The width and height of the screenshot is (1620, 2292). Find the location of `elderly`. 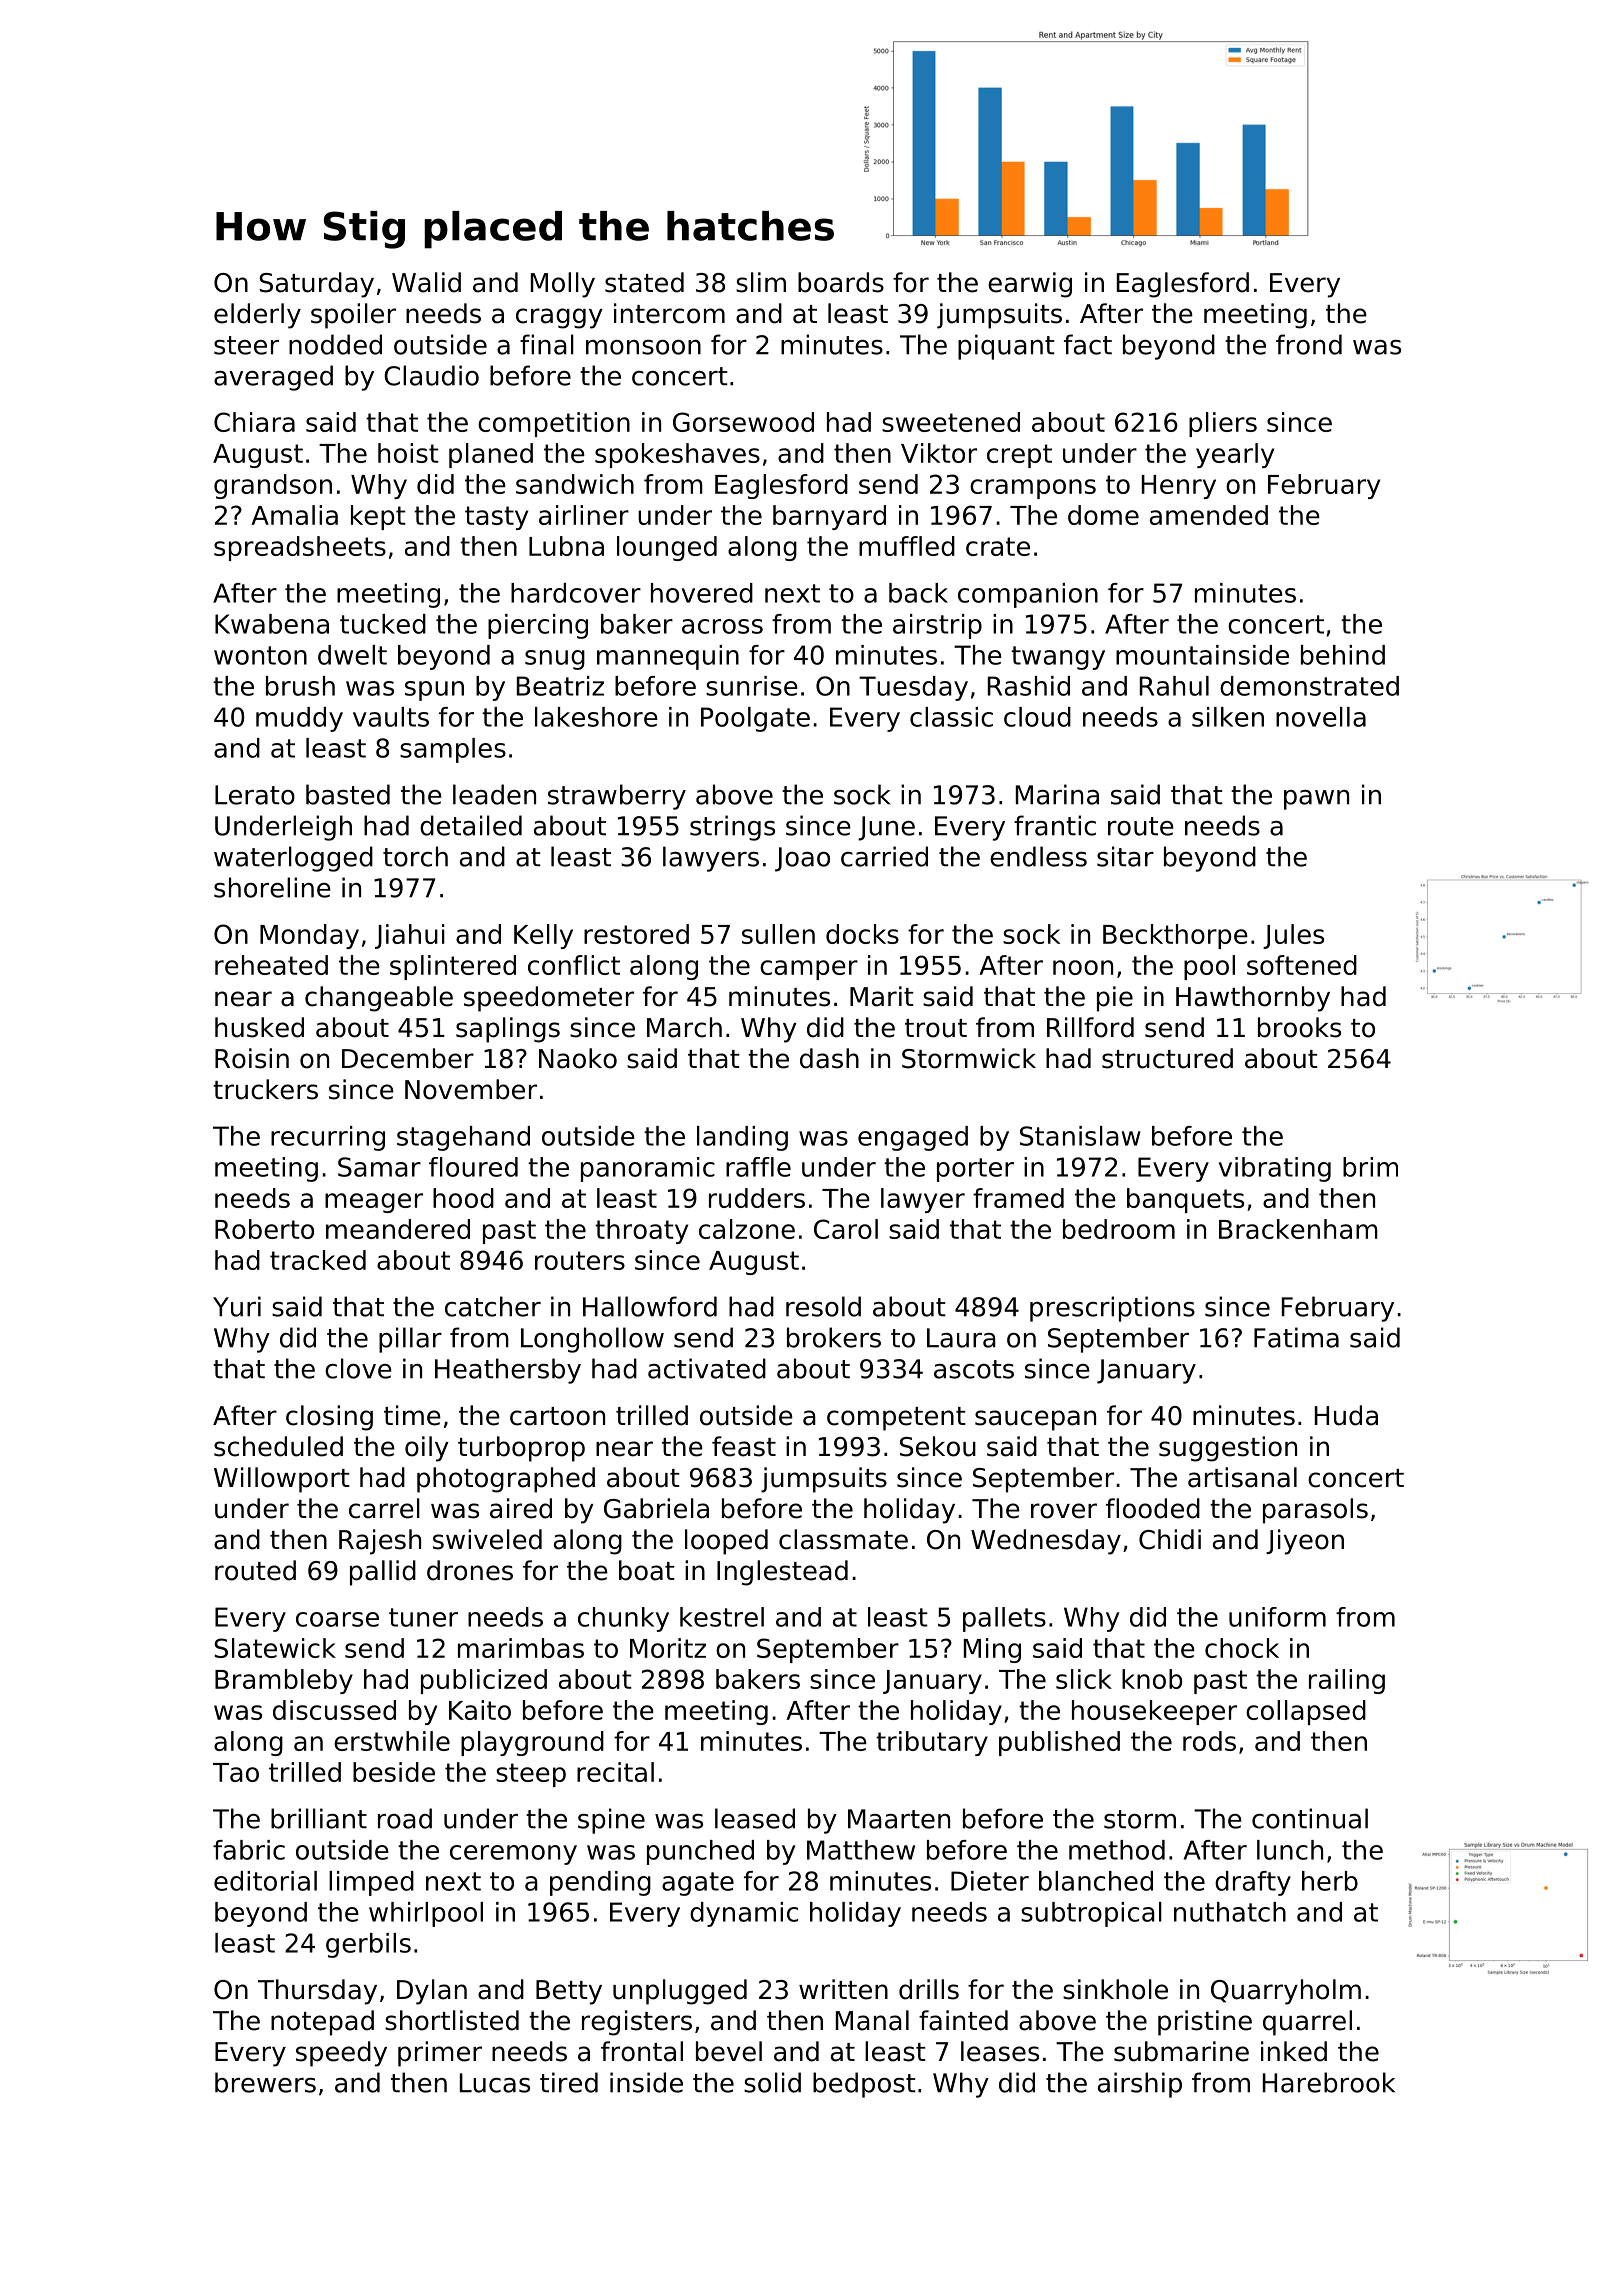

elderly is located at coordinates (257, 316).
